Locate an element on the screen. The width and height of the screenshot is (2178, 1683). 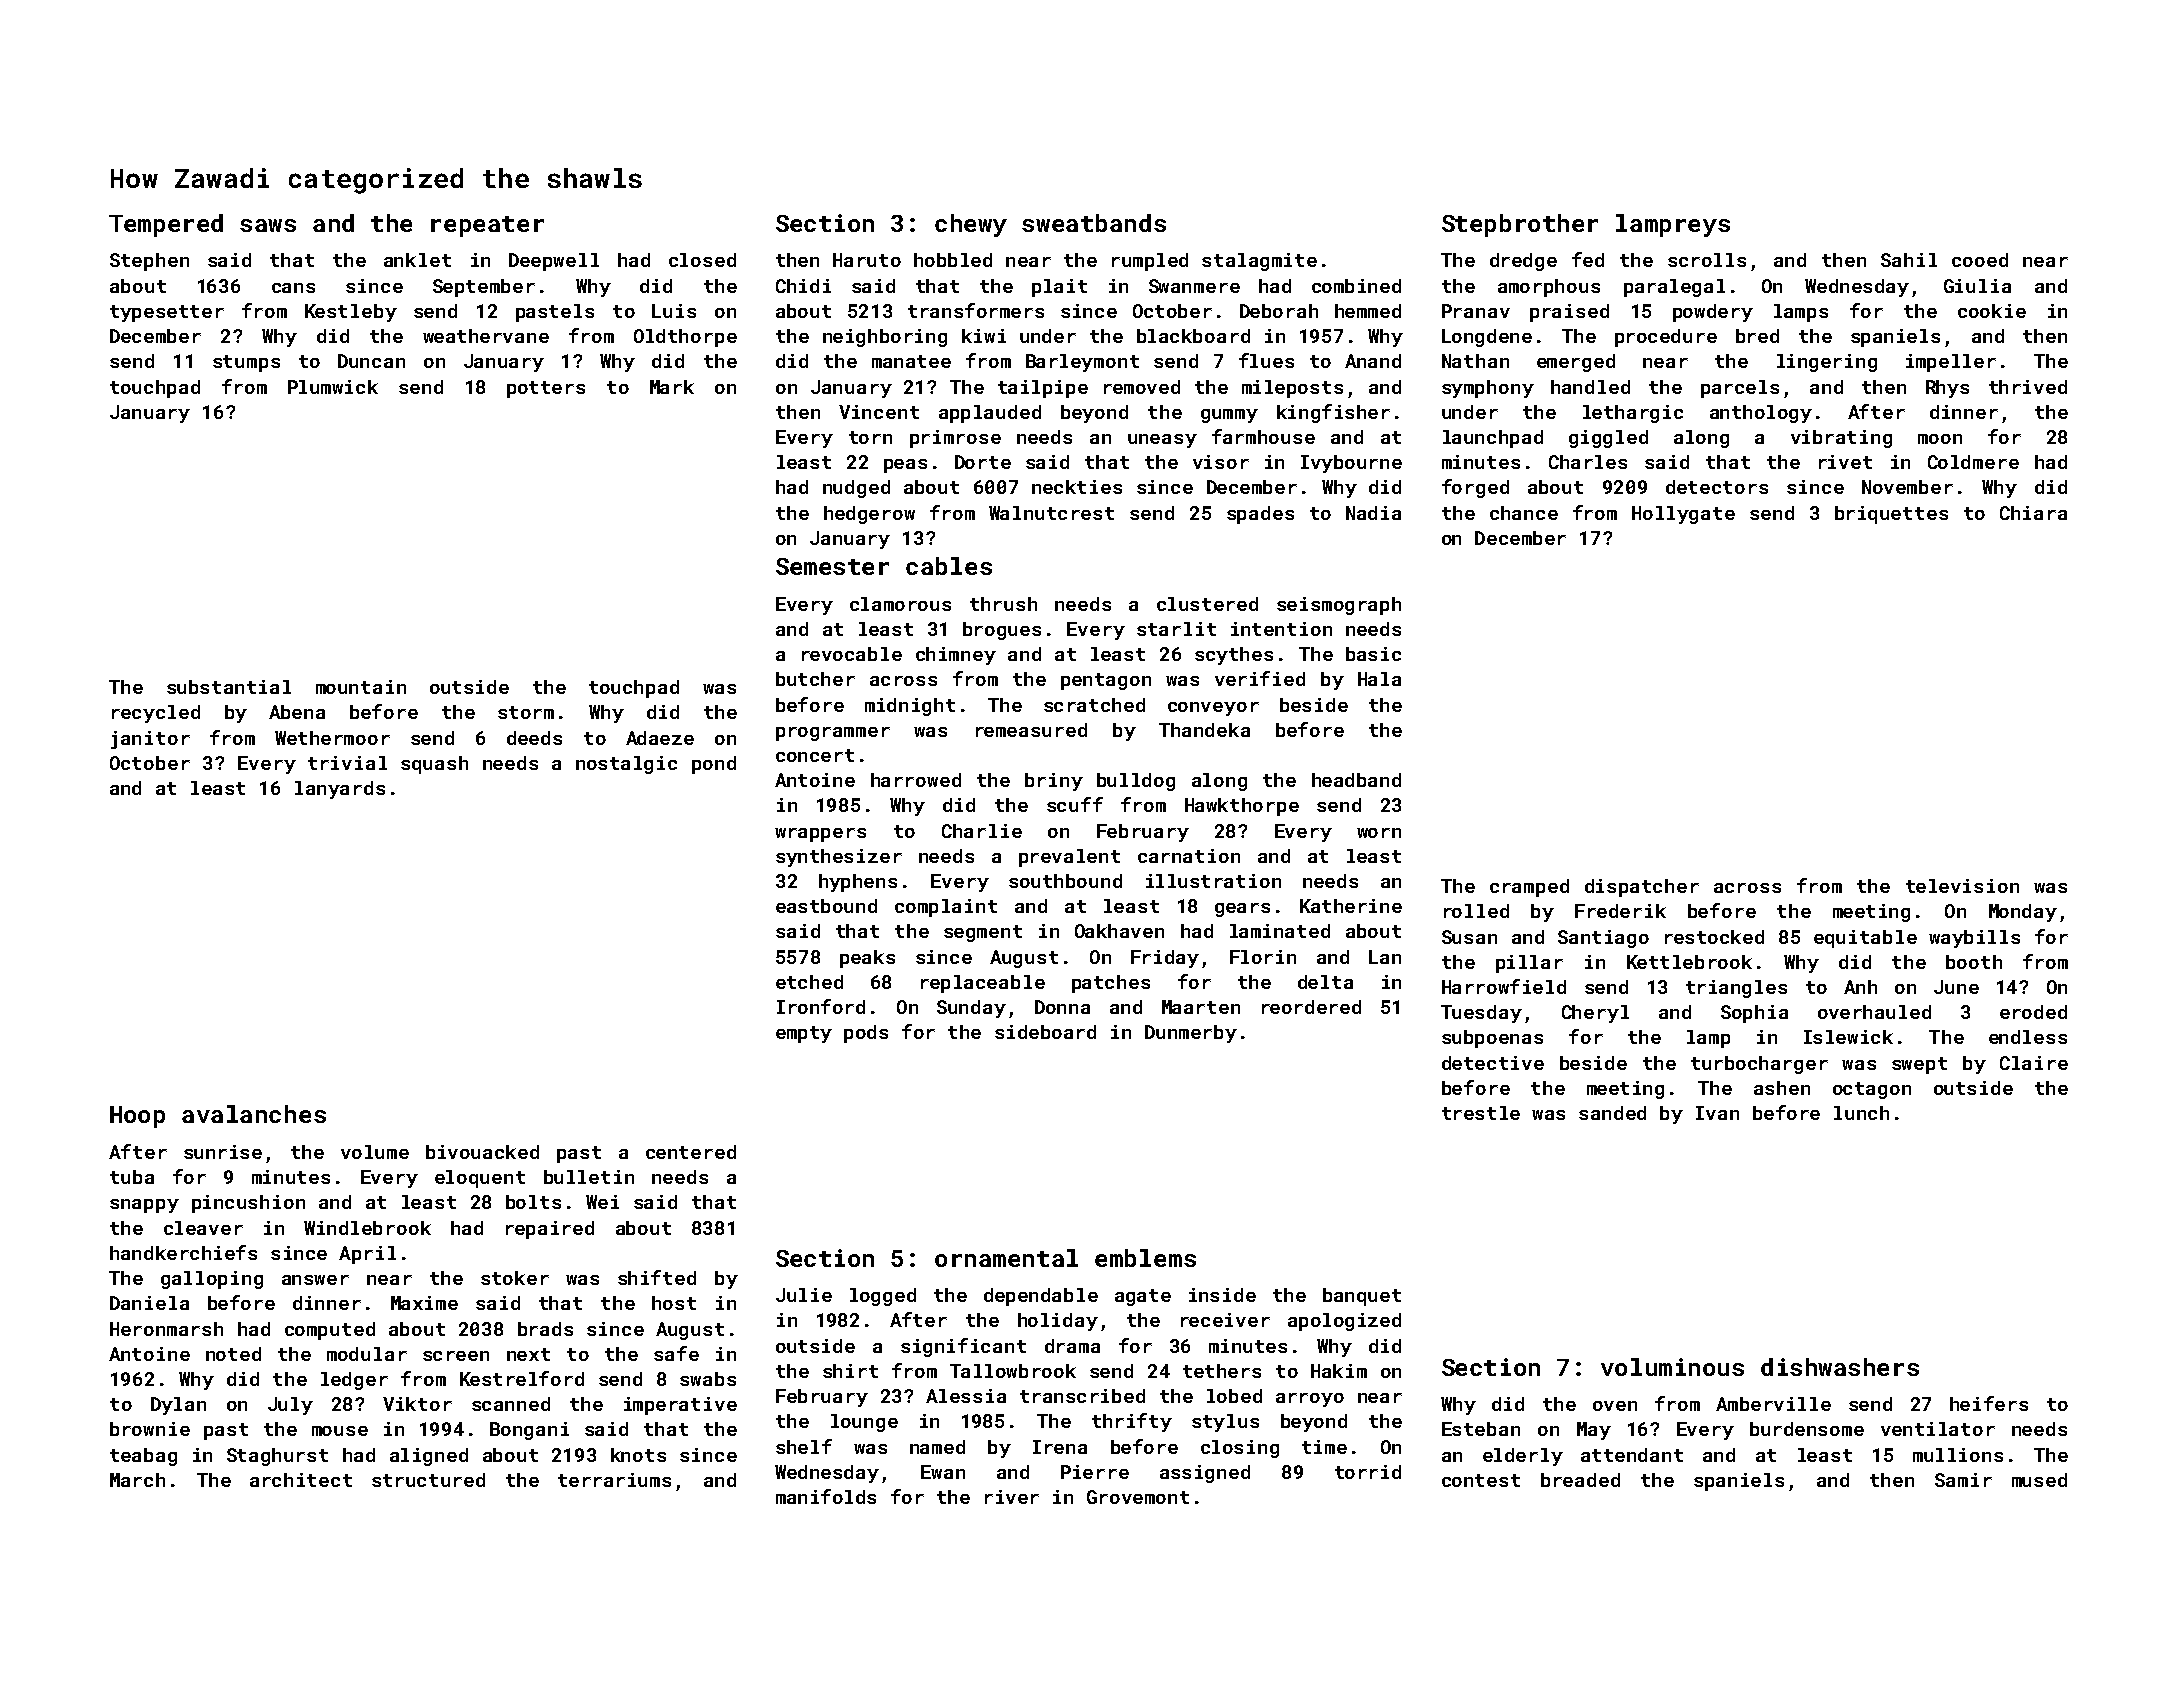
bulletin is located at coordinates (589, 1177).
